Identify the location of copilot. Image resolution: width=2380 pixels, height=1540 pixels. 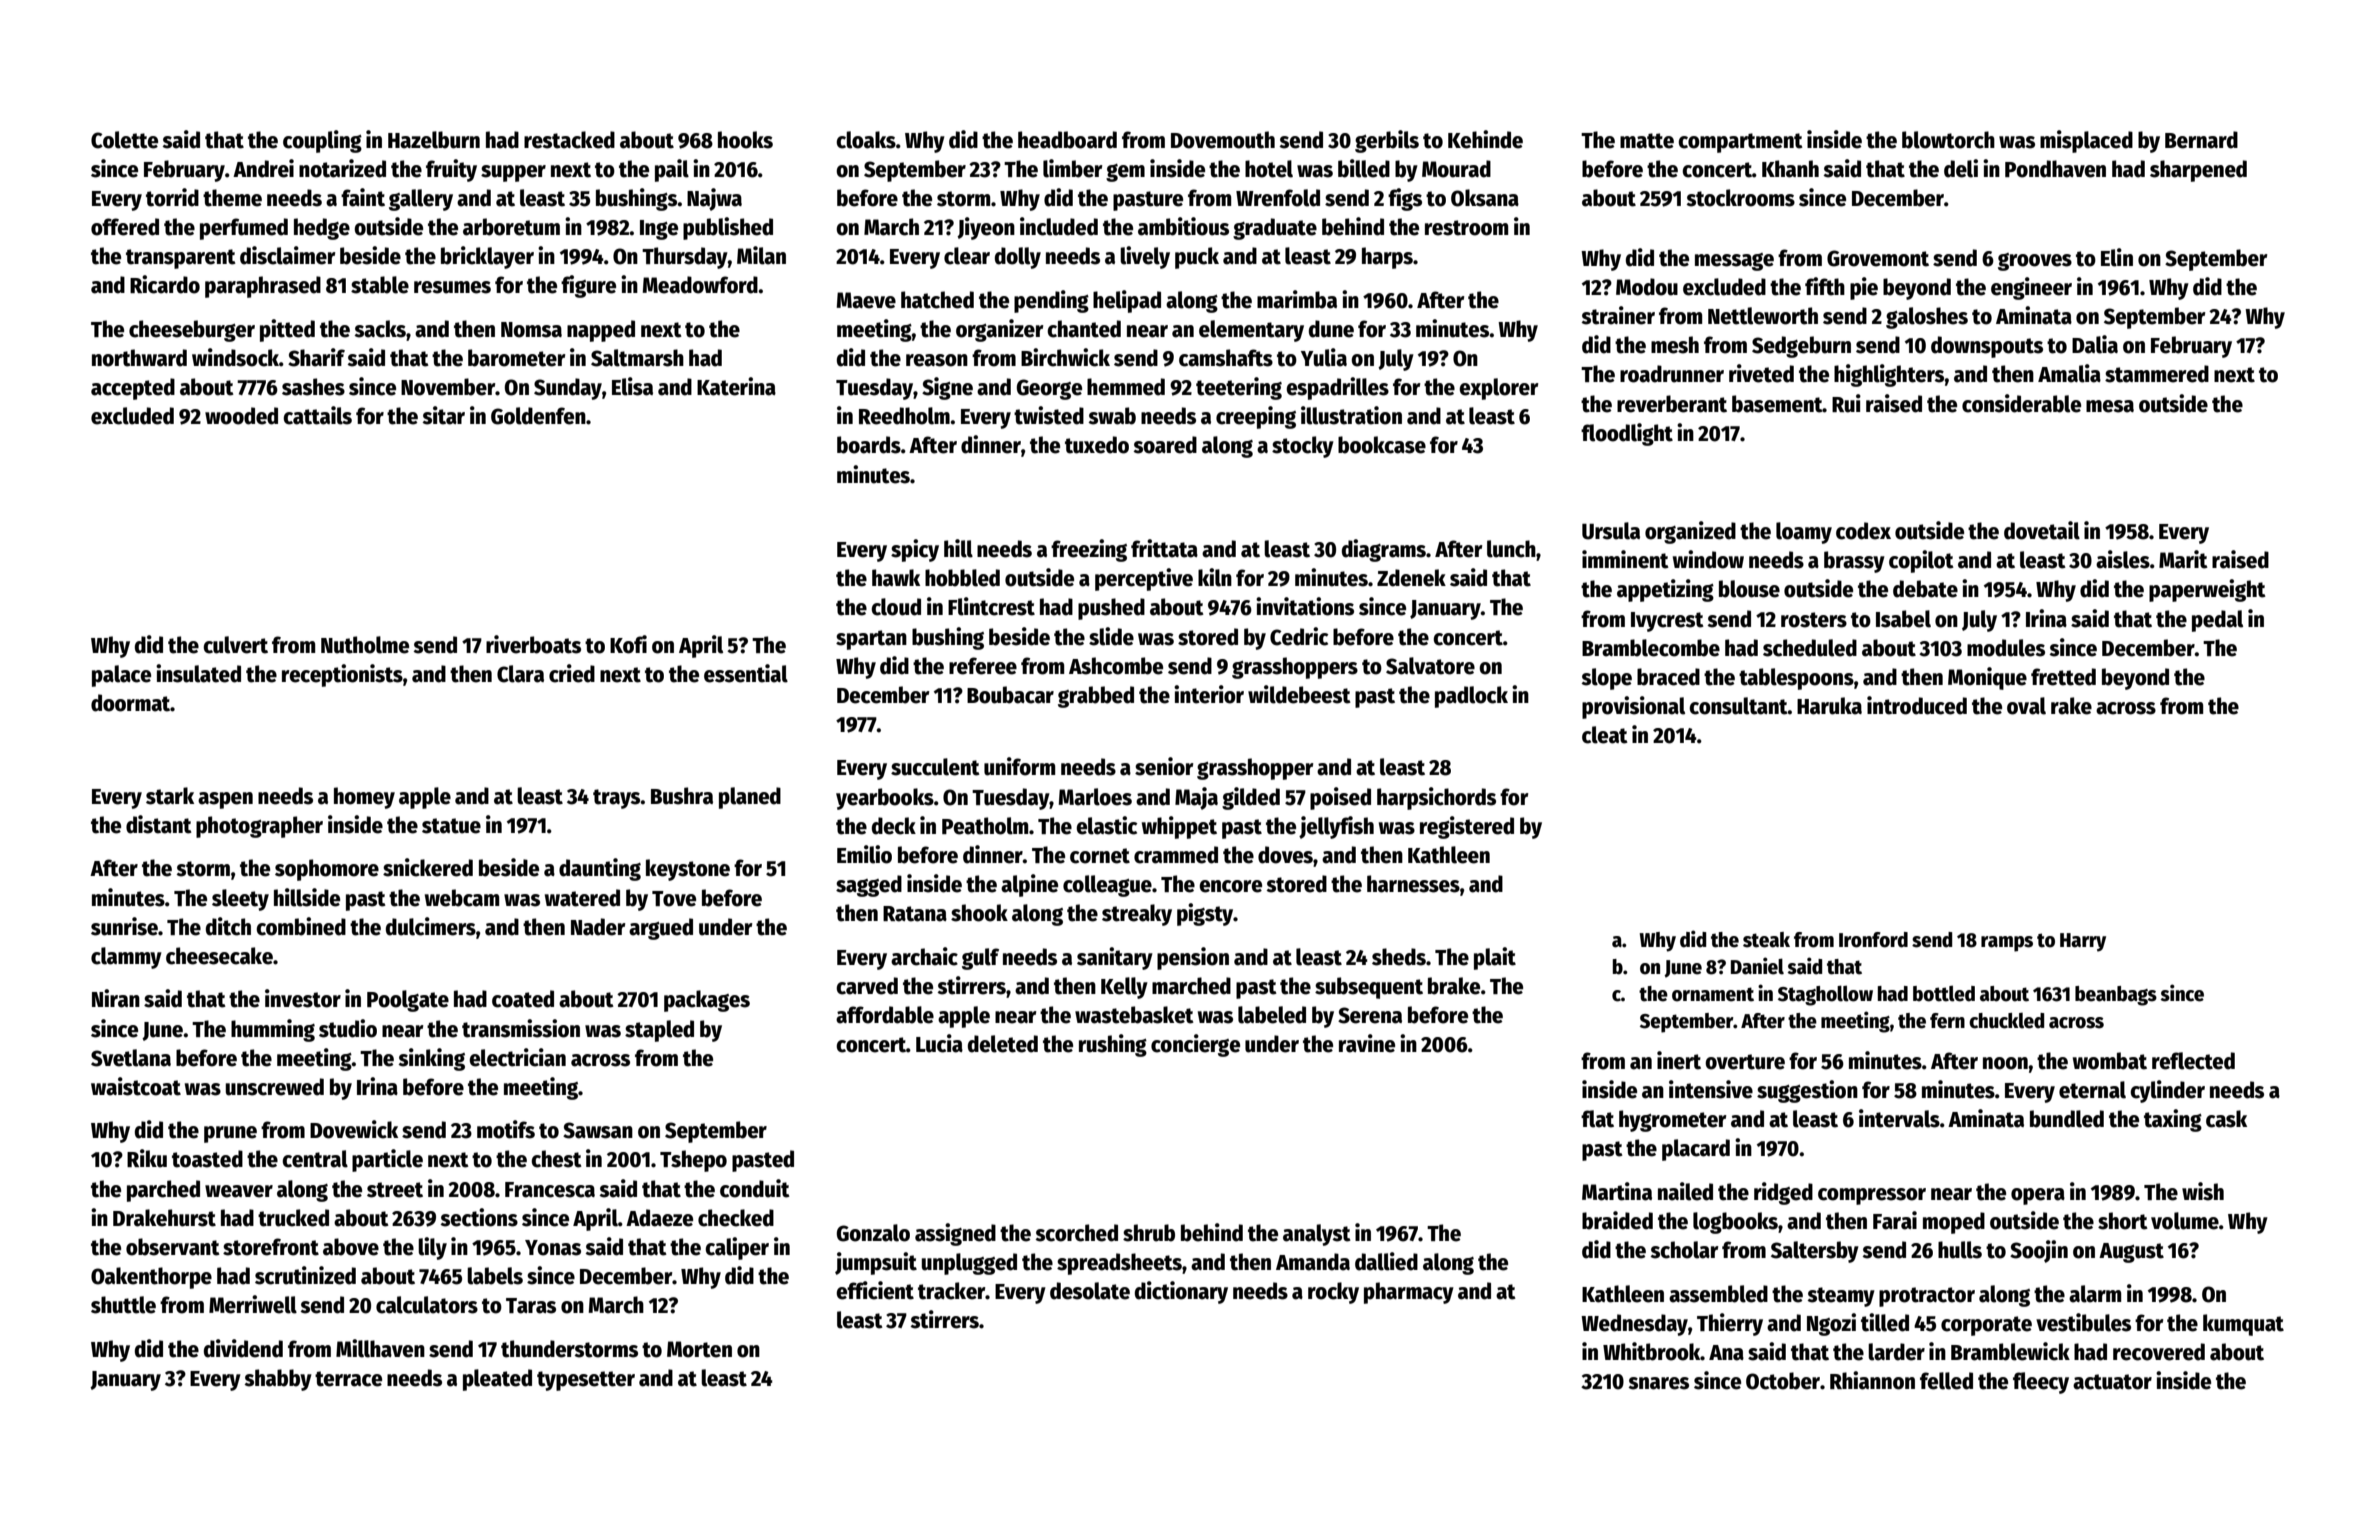
(1921, 561).
